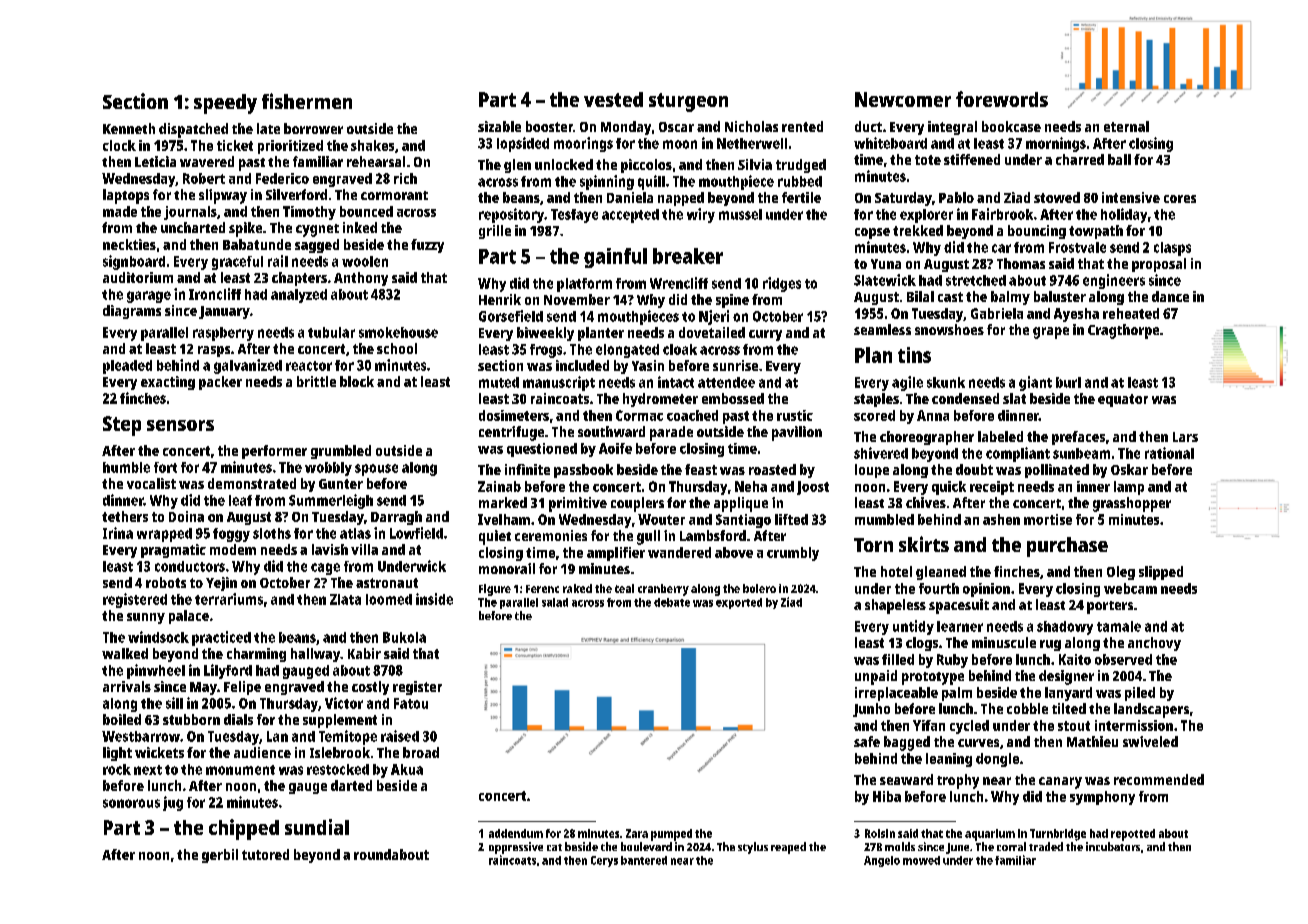 The width and height of the screenshot is (1308, 924). I want to click on piled, so click(1140, 694).
